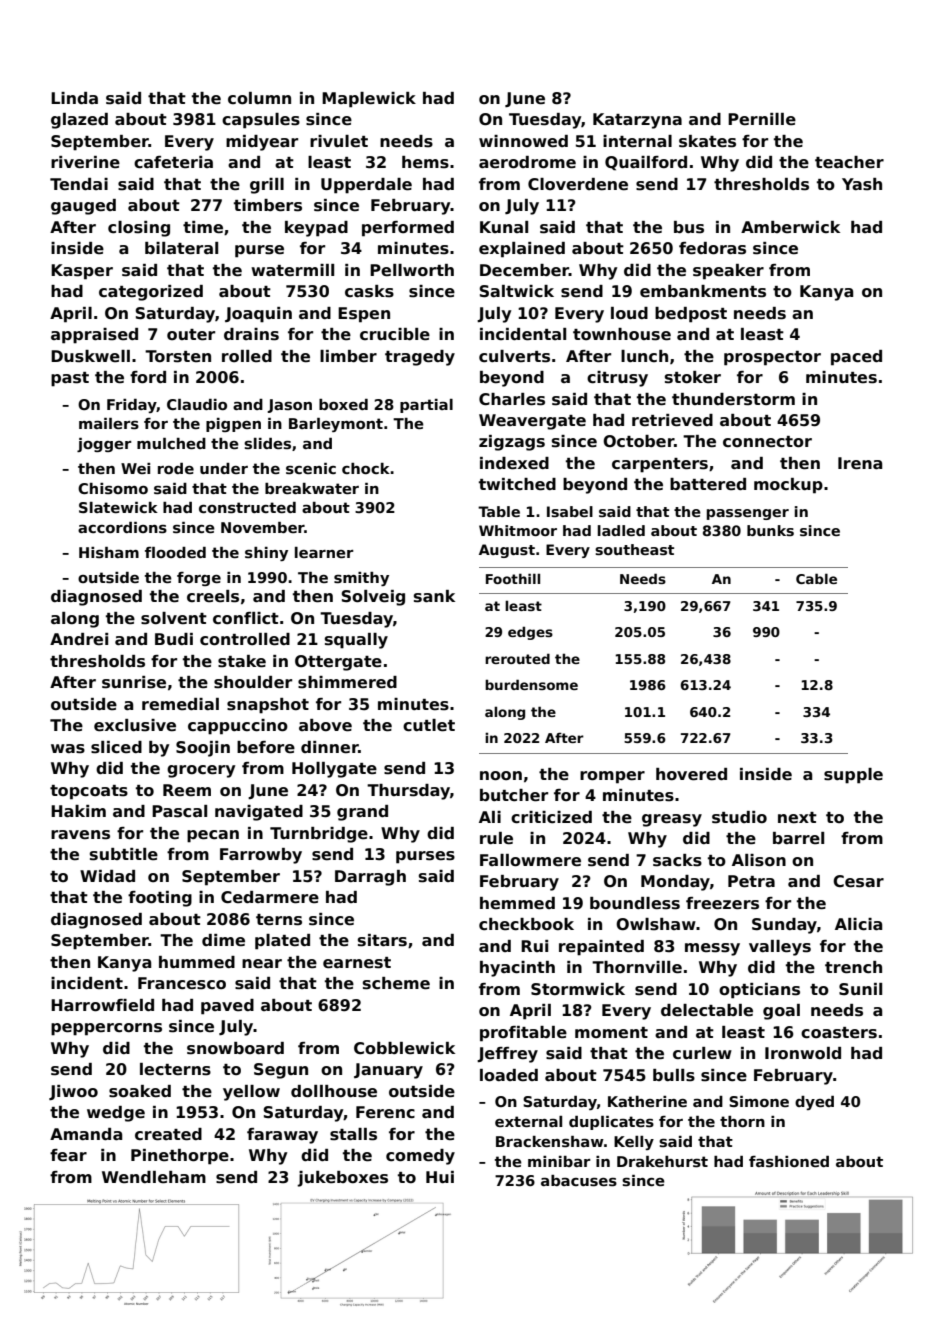 Image resolution: width=934 pixels, height=1327 pixels. I want to click on Pernille, so click(762, 119).
